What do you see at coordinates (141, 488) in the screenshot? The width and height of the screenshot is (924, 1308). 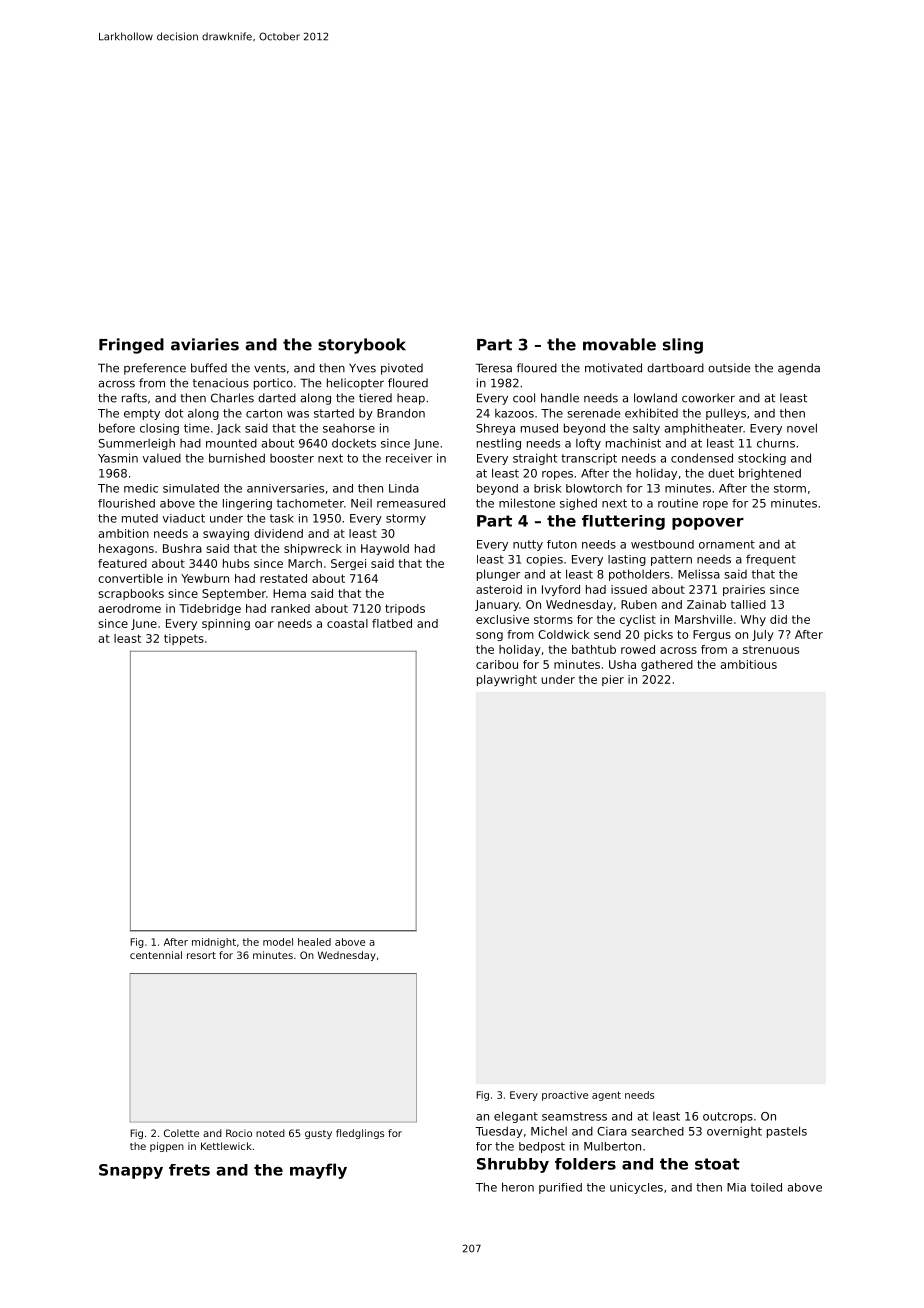 I see `medic` at bounding box center [141, 488].
